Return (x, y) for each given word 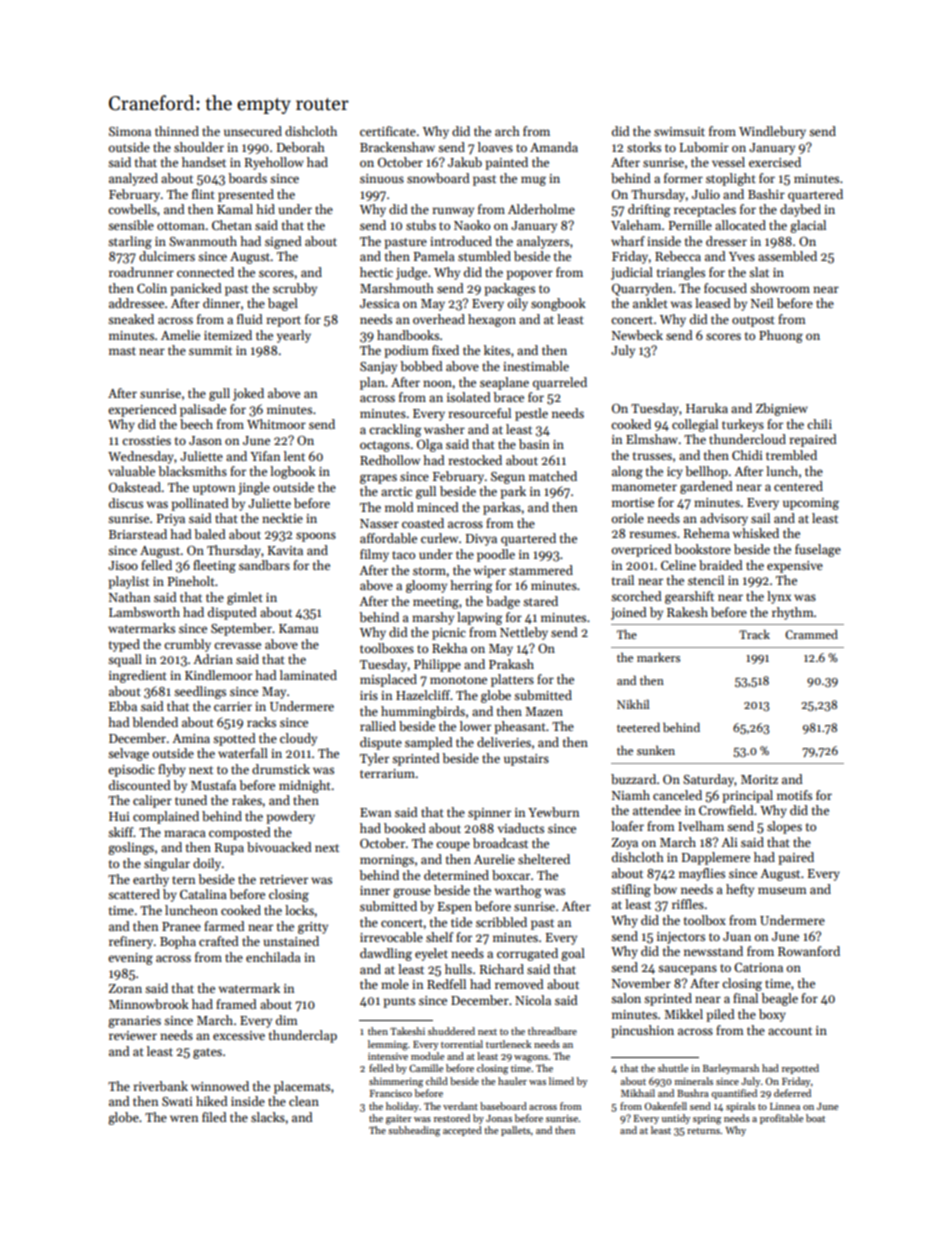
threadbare (552, 1031)
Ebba (123, 706)
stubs (421, 225)
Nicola (533, 1000)
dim (287, 1020)
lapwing (480, 618)
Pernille (690, 225)
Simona (130, 131)
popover (529, 275)
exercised (775, 162)
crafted (219, 941)
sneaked (131, 319)
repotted (800, 1069)
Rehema (707, 533)
